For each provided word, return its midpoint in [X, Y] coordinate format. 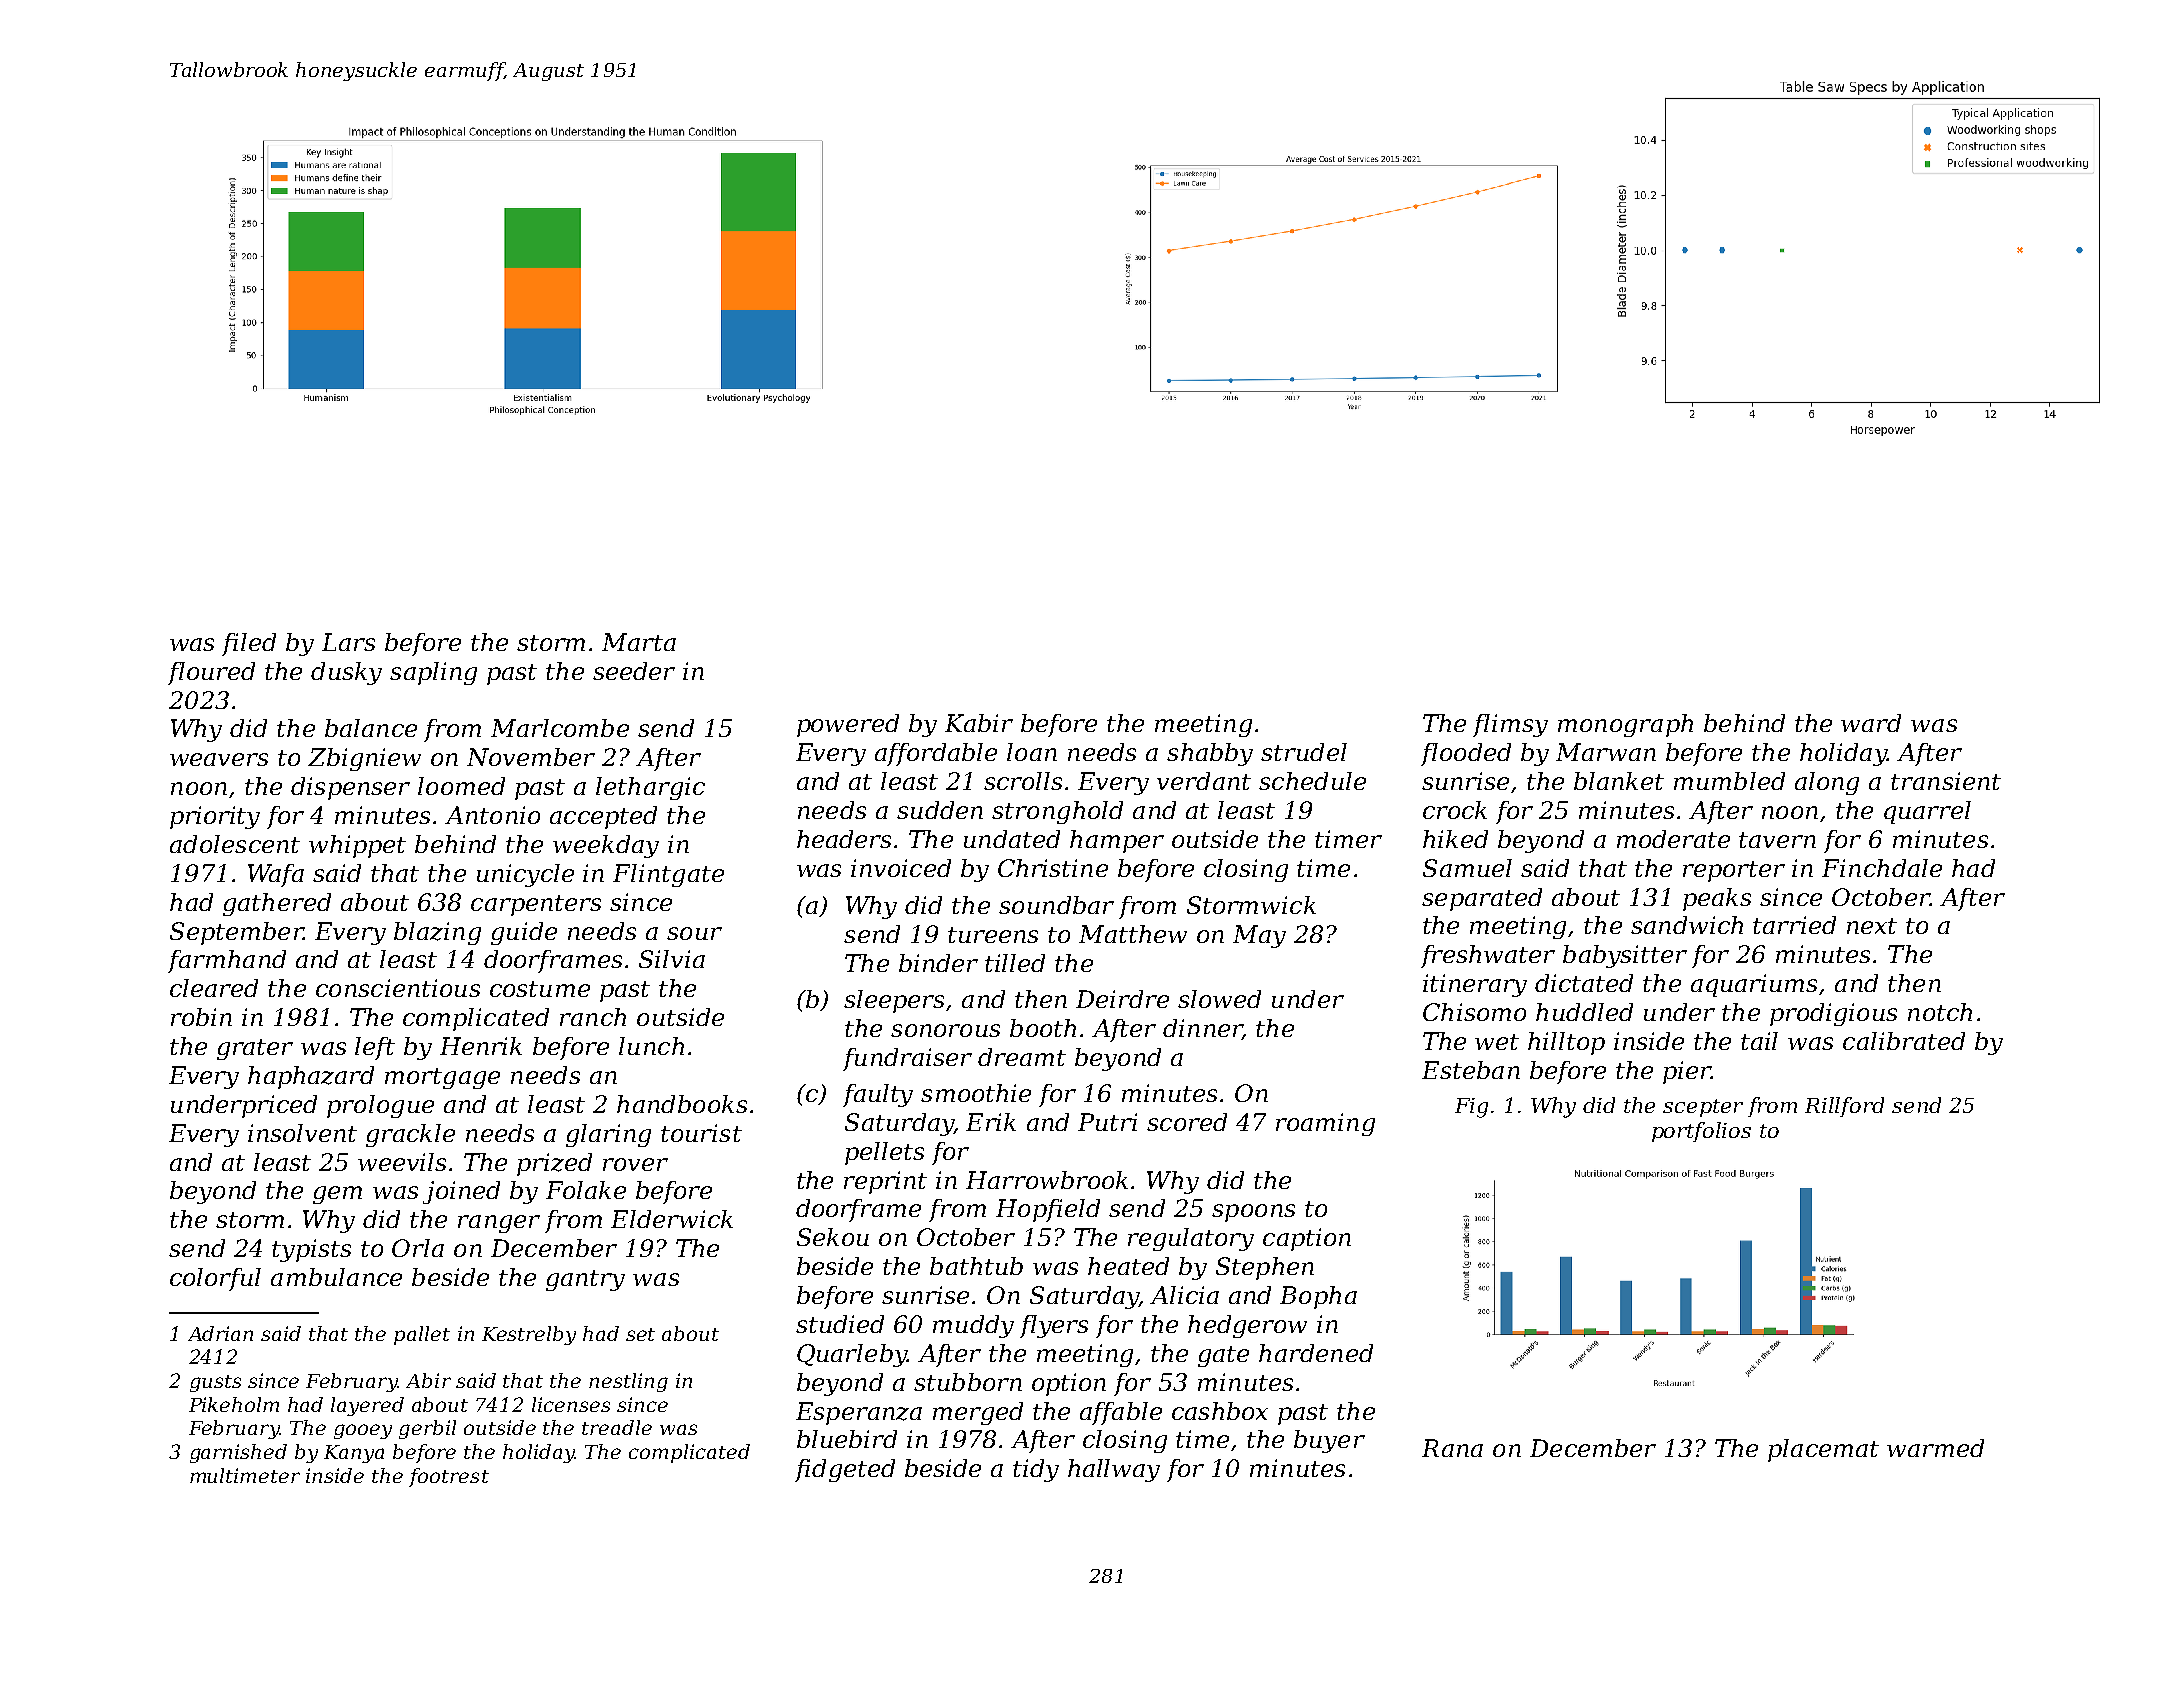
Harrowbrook [1047, 1180]
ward [1871, 723]
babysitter [1625, 956]
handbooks [682, 1104]
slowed [1219, 999]
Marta [639, 642]
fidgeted [845, 1470]
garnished [238, 1453]
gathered [277, 904]
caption [1307, 1239]
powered [848, 725]
